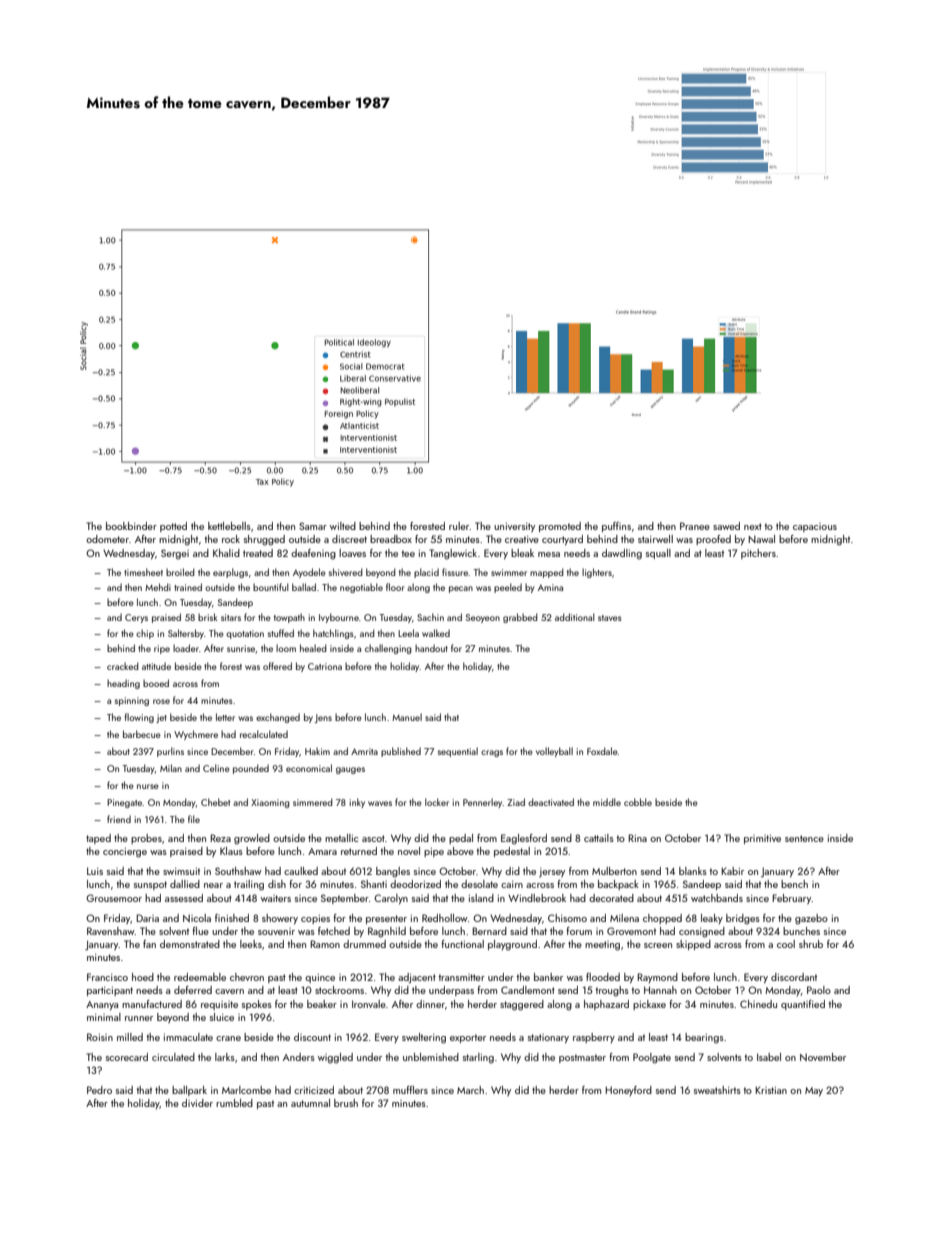 The width and height of the image is (952, 1233). I want to click on handout, so click(431, 648).
